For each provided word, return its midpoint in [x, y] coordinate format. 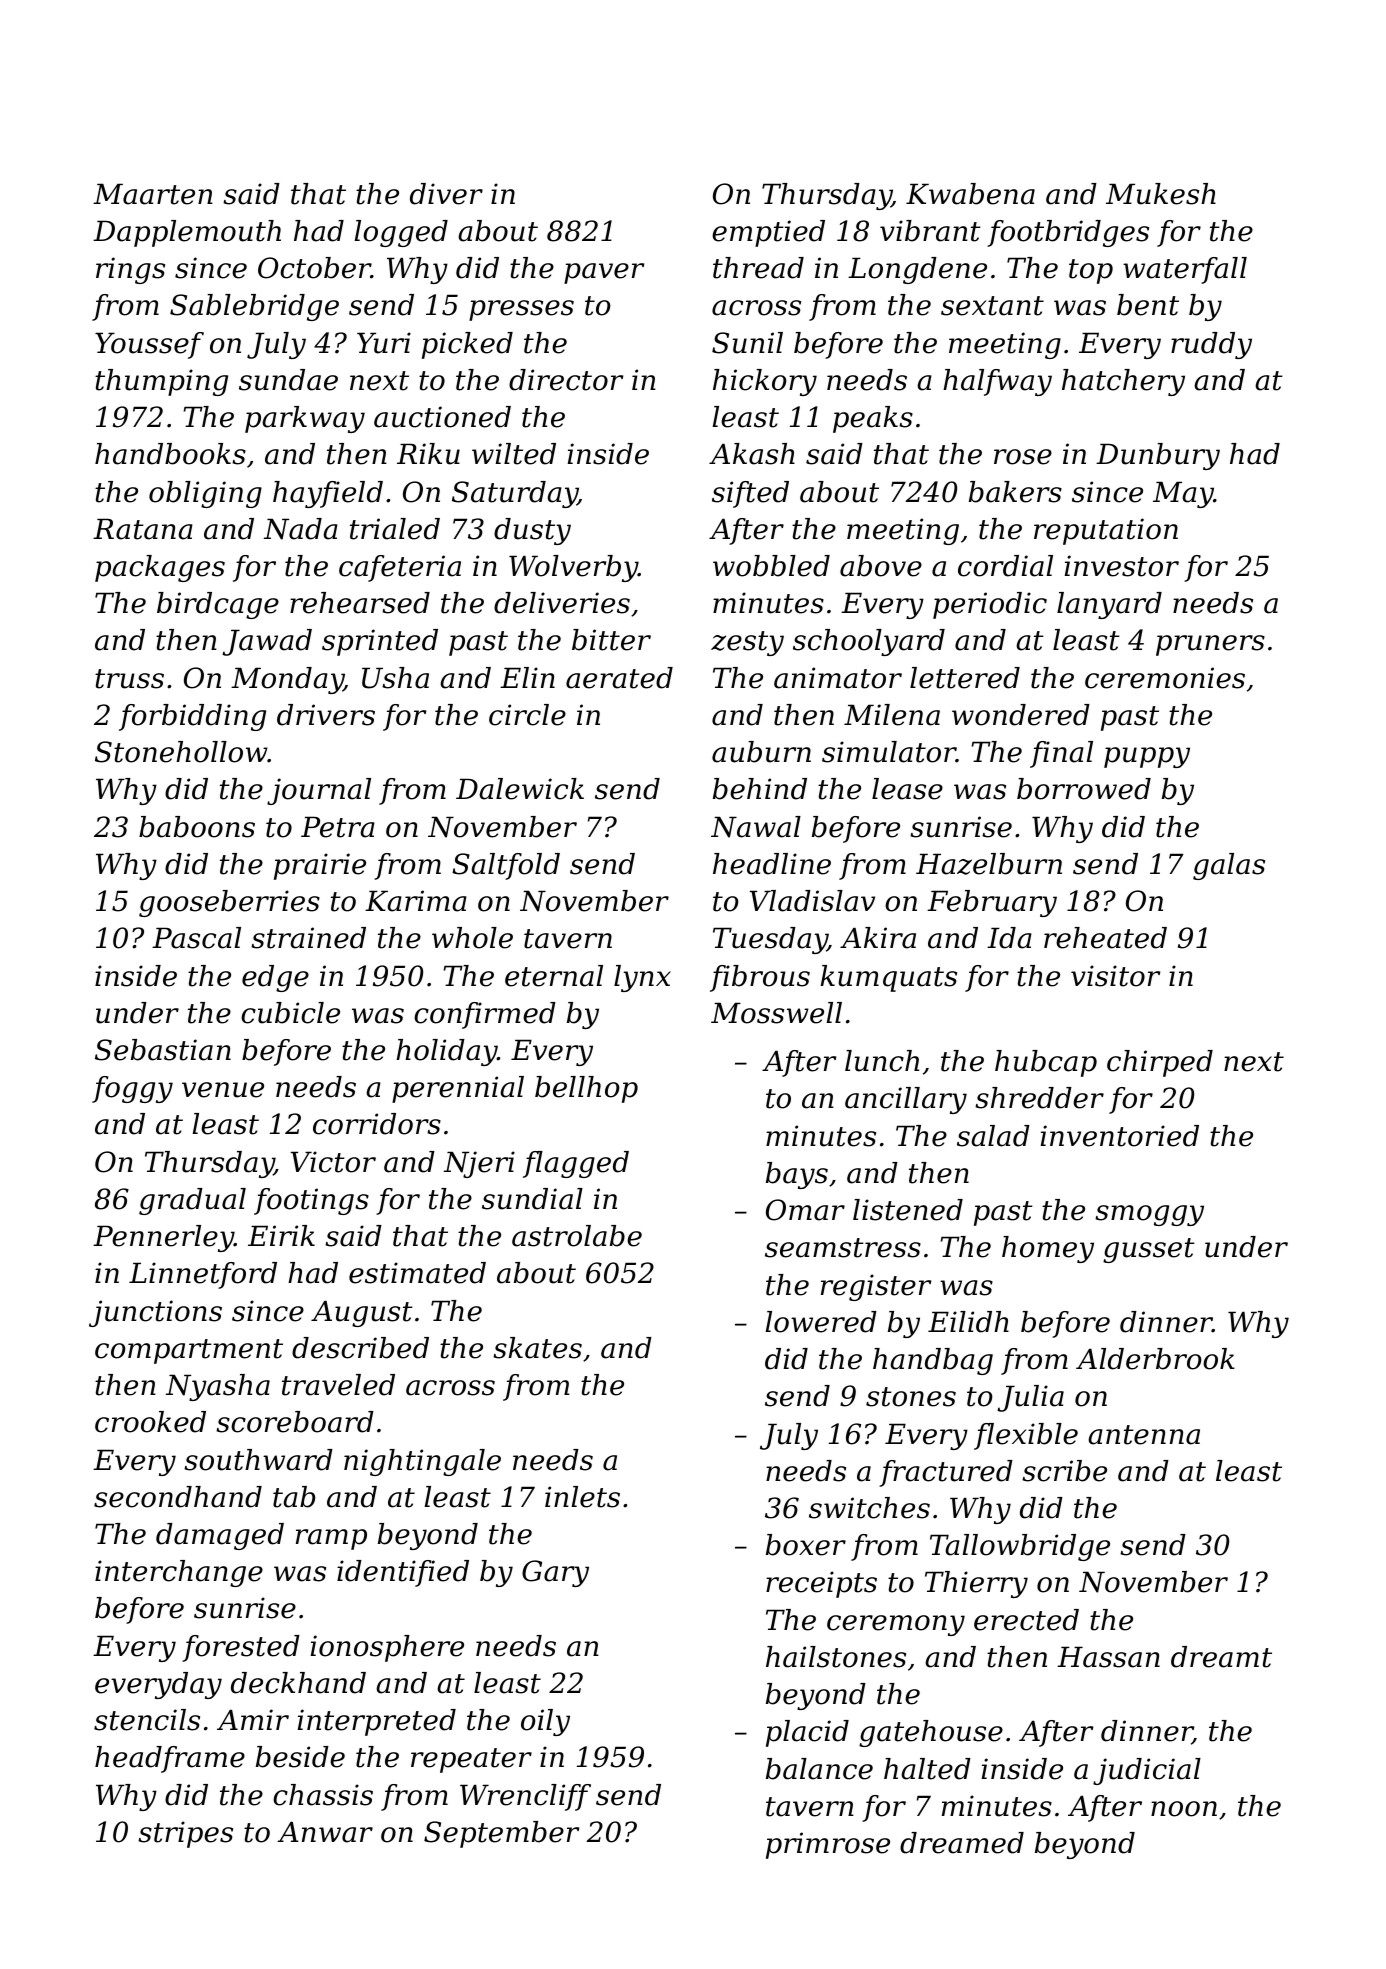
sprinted [380, 642]
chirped [1160, 1063]
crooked [150, 1422]
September [501, 1834]
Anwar [325, 1832]
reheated [1105, 938]
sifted [750, 494]
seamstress [843, 1248]
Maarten [153, 194]
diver [446, 194]
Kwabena [970, 194]
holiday [446, 1052]
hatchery [1123, 382]
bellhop [586, 1089]
